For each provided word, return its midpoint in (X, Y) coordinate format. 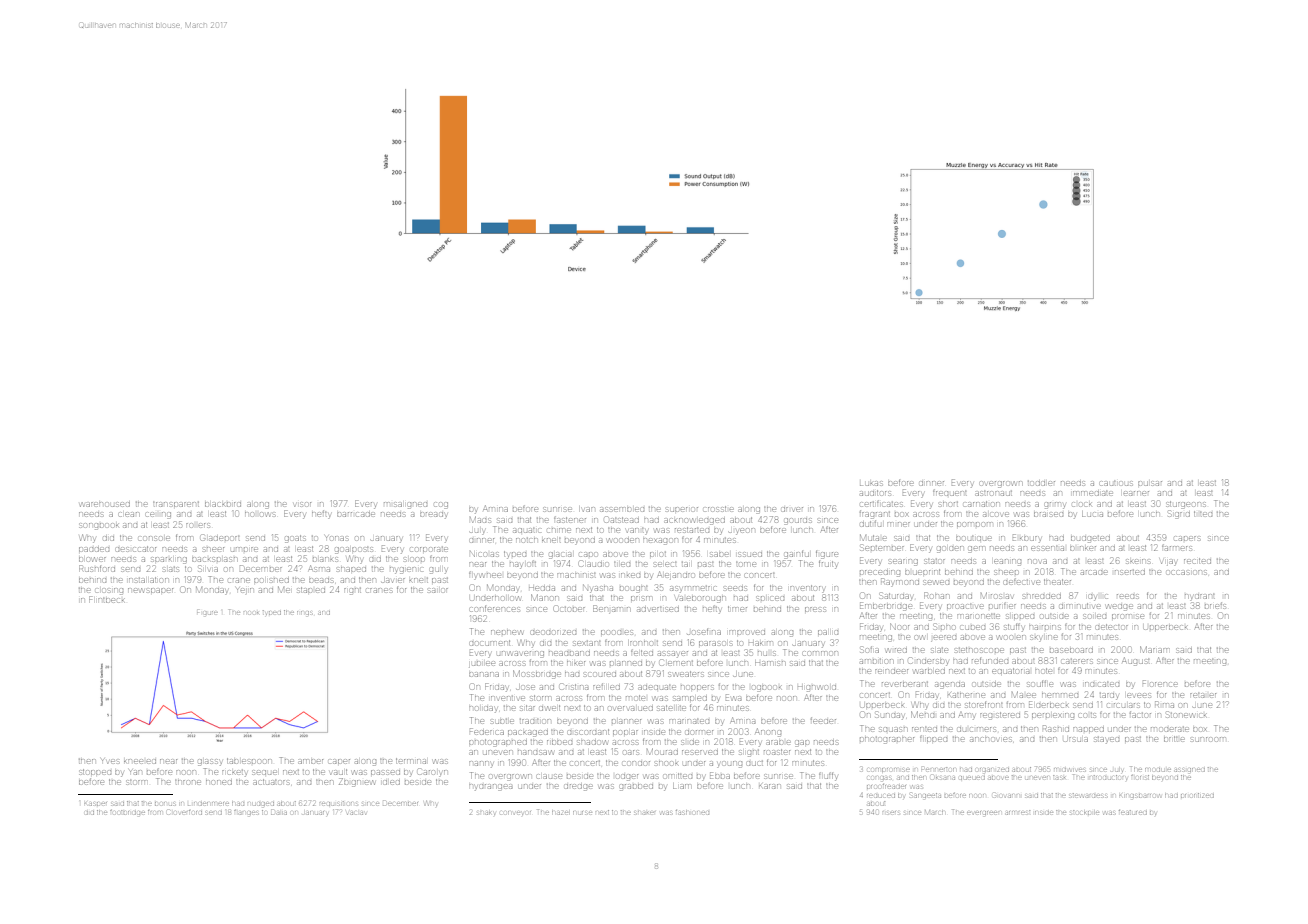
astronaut (994, 493)
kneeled (140, 761)
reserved (700, 752)
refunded (990, 661)
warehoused (105, 504)
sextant (586, 643)
